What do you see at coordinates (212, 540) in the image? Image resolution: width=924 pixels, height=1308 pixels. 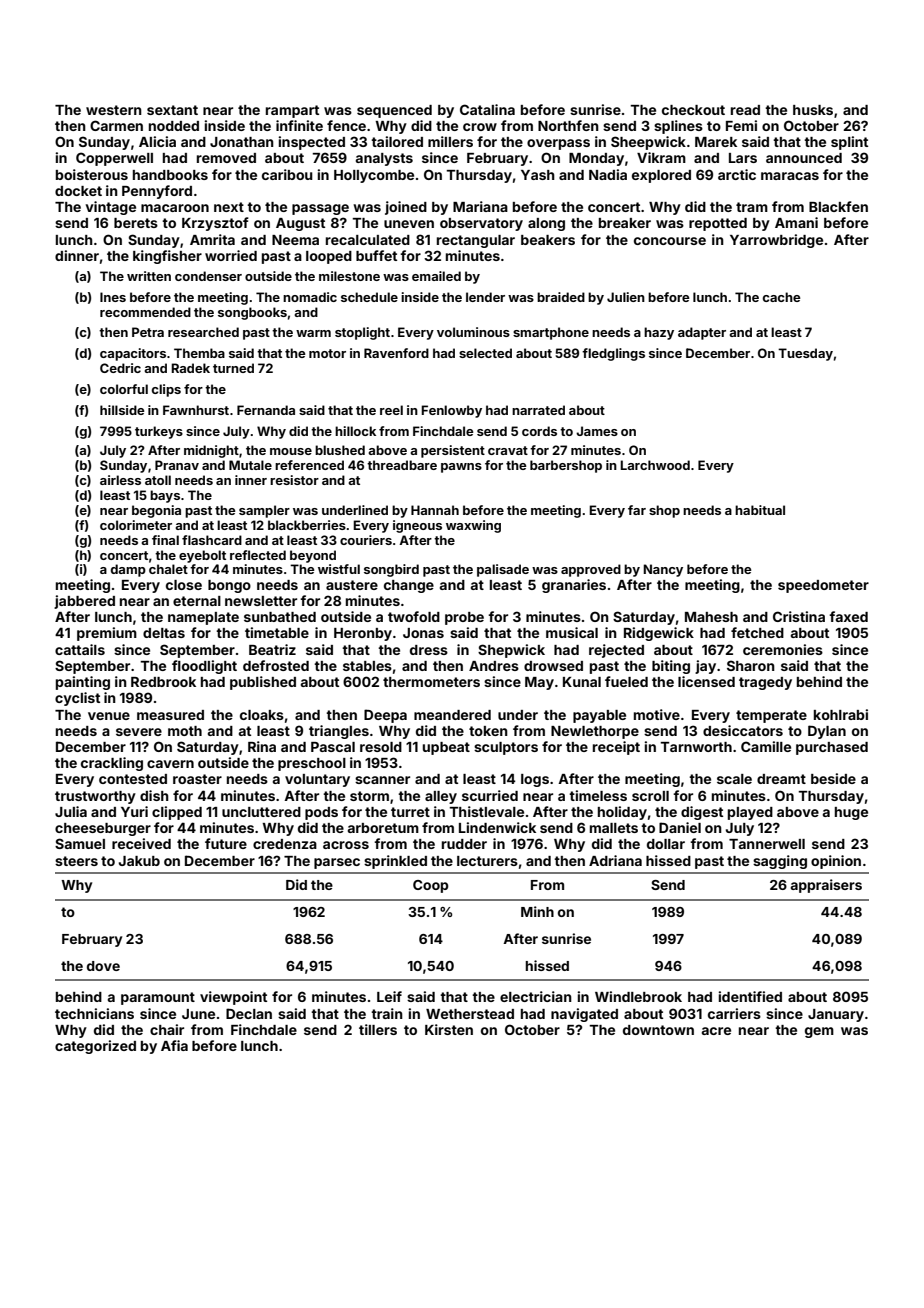 I see `flashcard` at bounding box center [212, 540].
